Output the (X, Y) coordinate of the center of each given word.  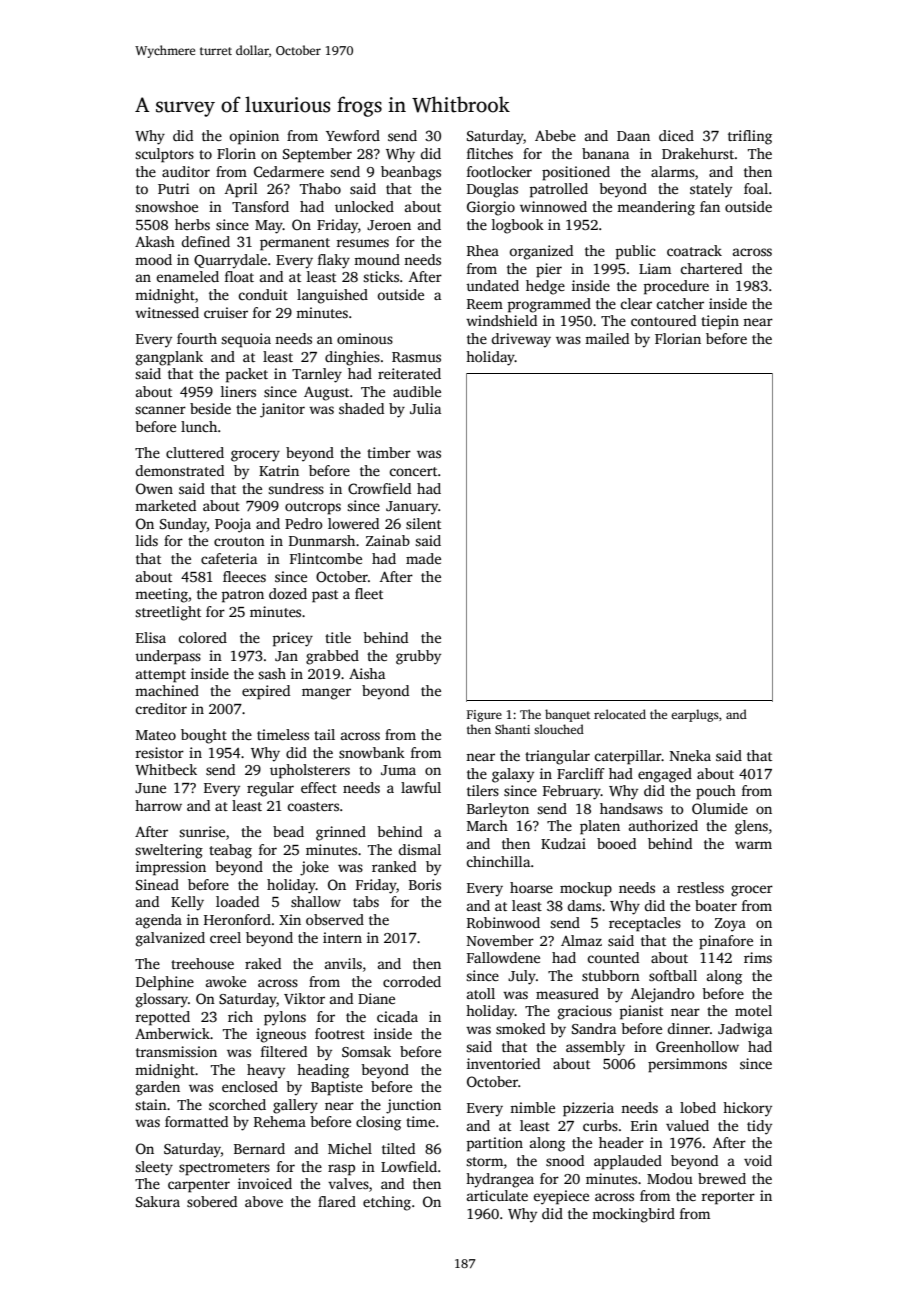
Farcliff (581, 773)
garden (158, 1088)
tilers (483, 790)
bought (204, 736)
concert (413, 471)
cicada (397, 1016)
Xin (290, 919)
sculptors (164, 155)
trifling (750, 137)
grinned (341, 833)
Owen (154, 488)
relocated (620, 714)
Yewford (353, 135)
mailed (607, 338)
